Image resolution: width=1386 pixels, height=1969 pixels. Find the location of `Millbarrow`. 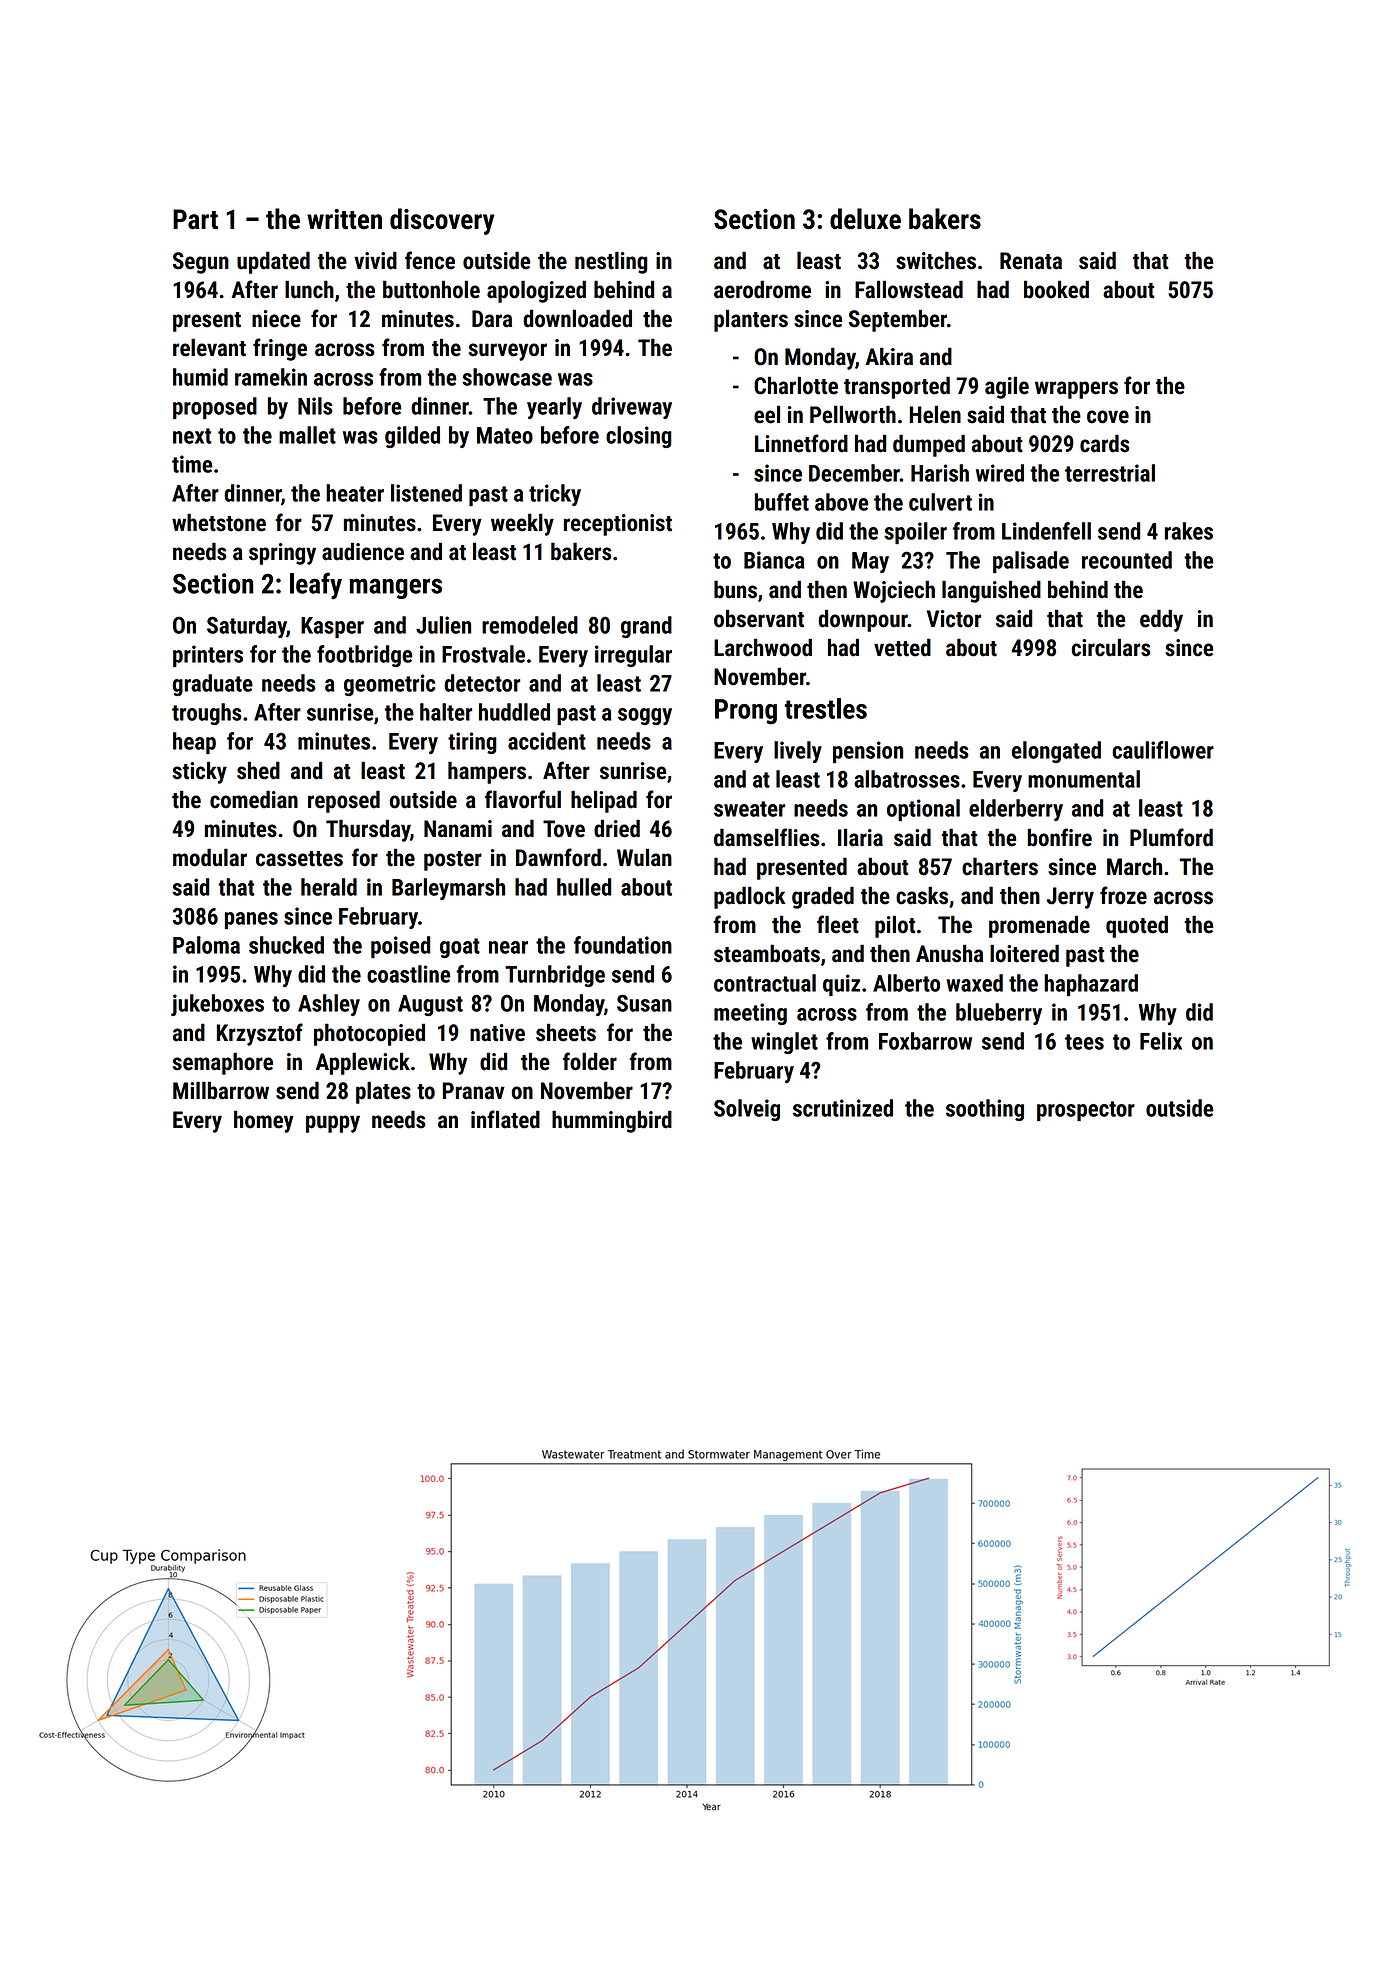

Millbarrow is located at coordinates (221, 1090).
